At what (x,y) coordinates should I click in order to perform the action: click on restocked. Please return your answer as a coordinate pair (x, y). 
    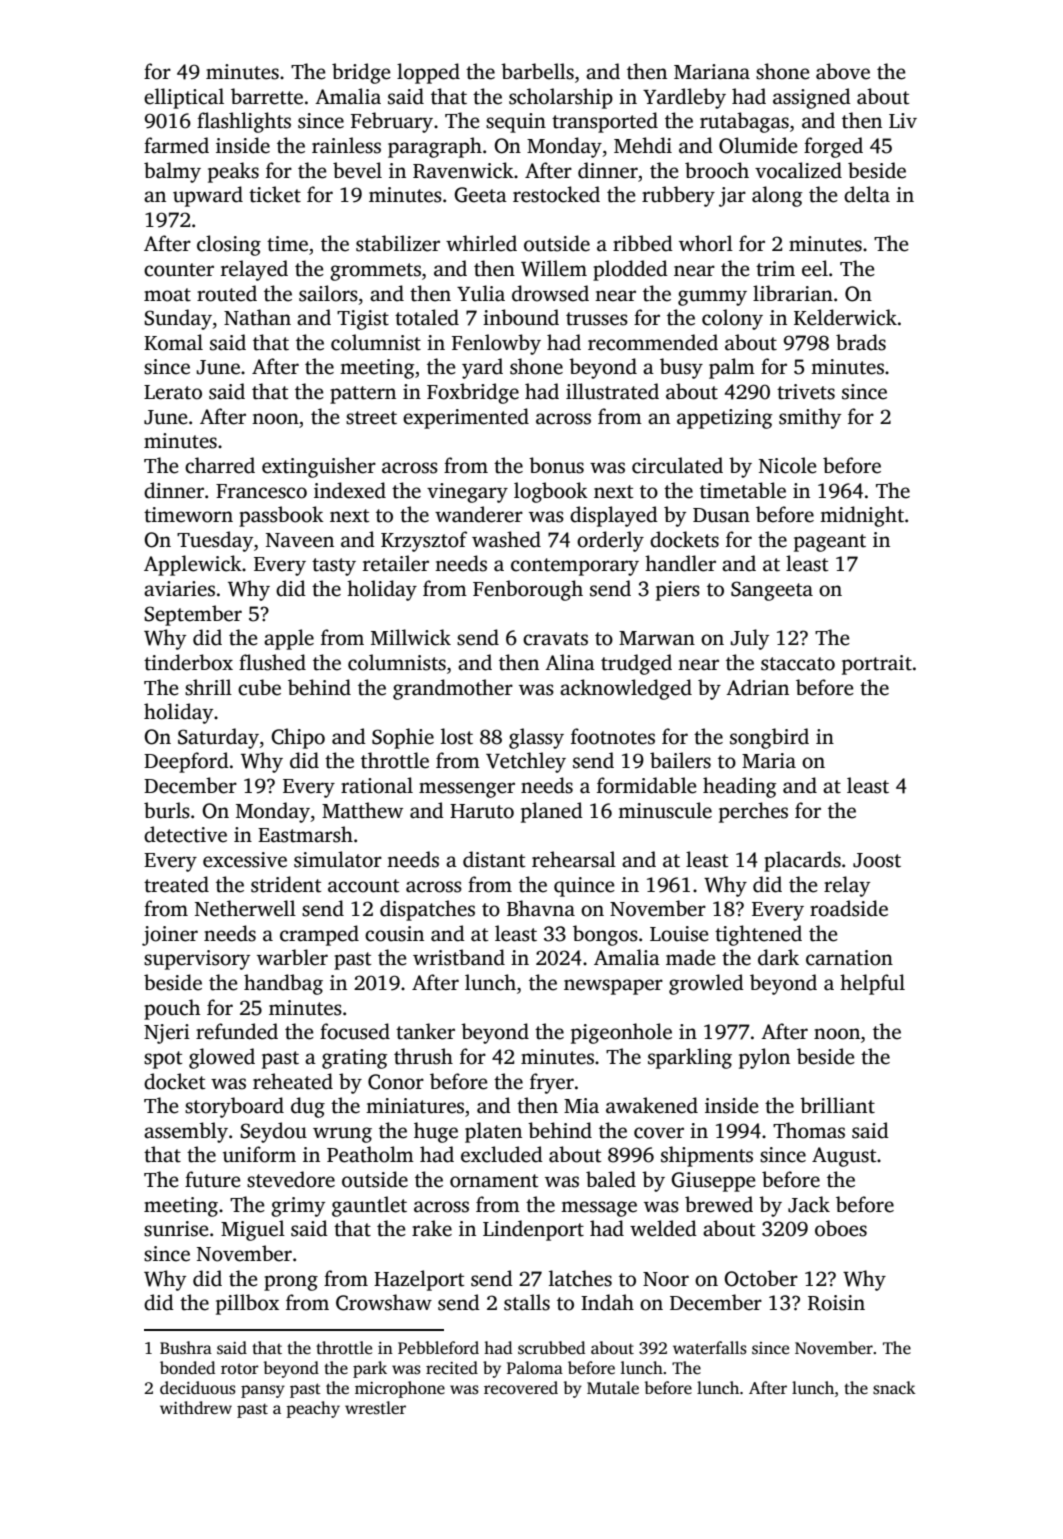
    Looking at the image, I should click on (556, 194).
